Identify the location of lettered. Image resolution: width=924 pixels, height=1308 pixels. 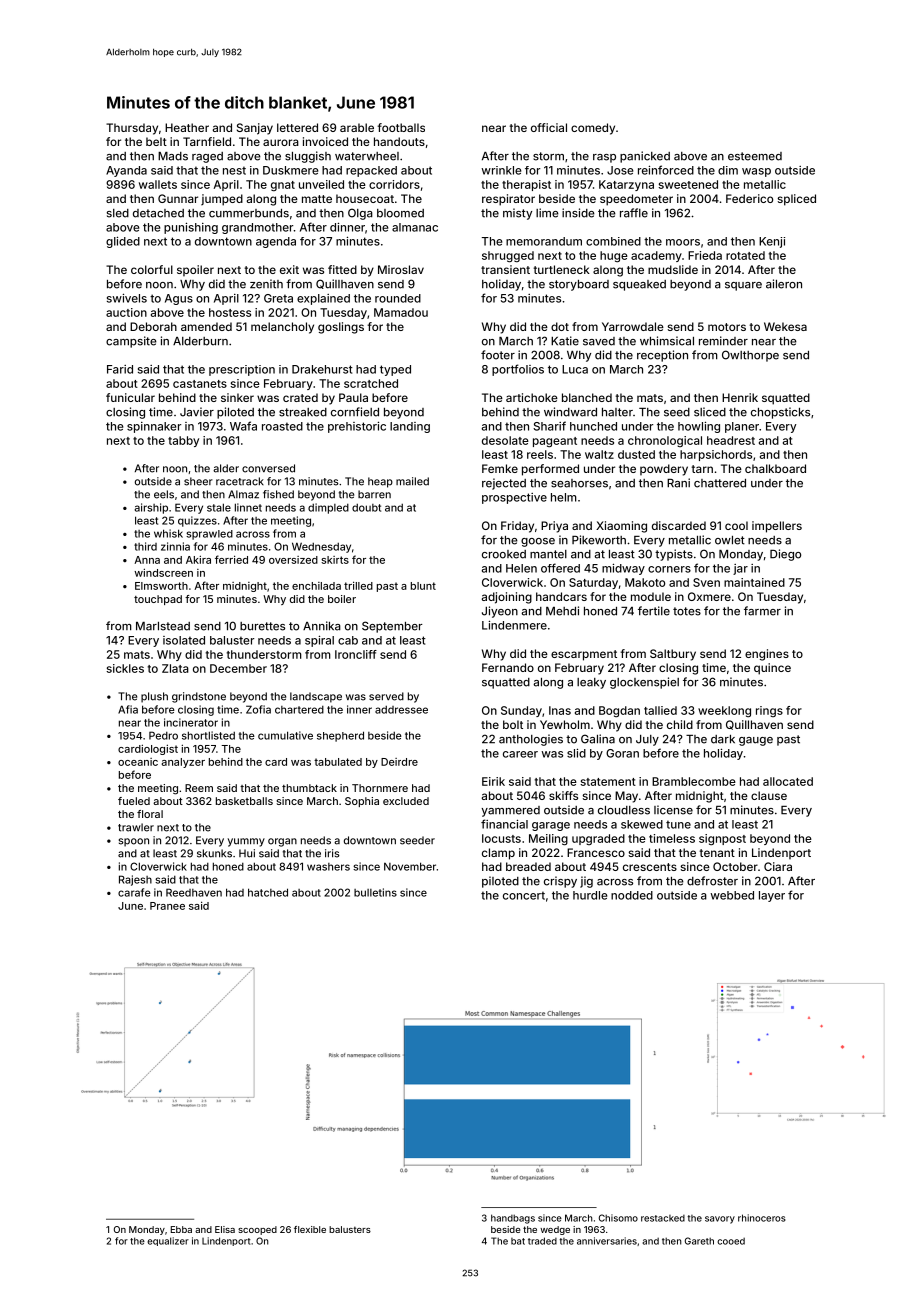
(297, 127).
